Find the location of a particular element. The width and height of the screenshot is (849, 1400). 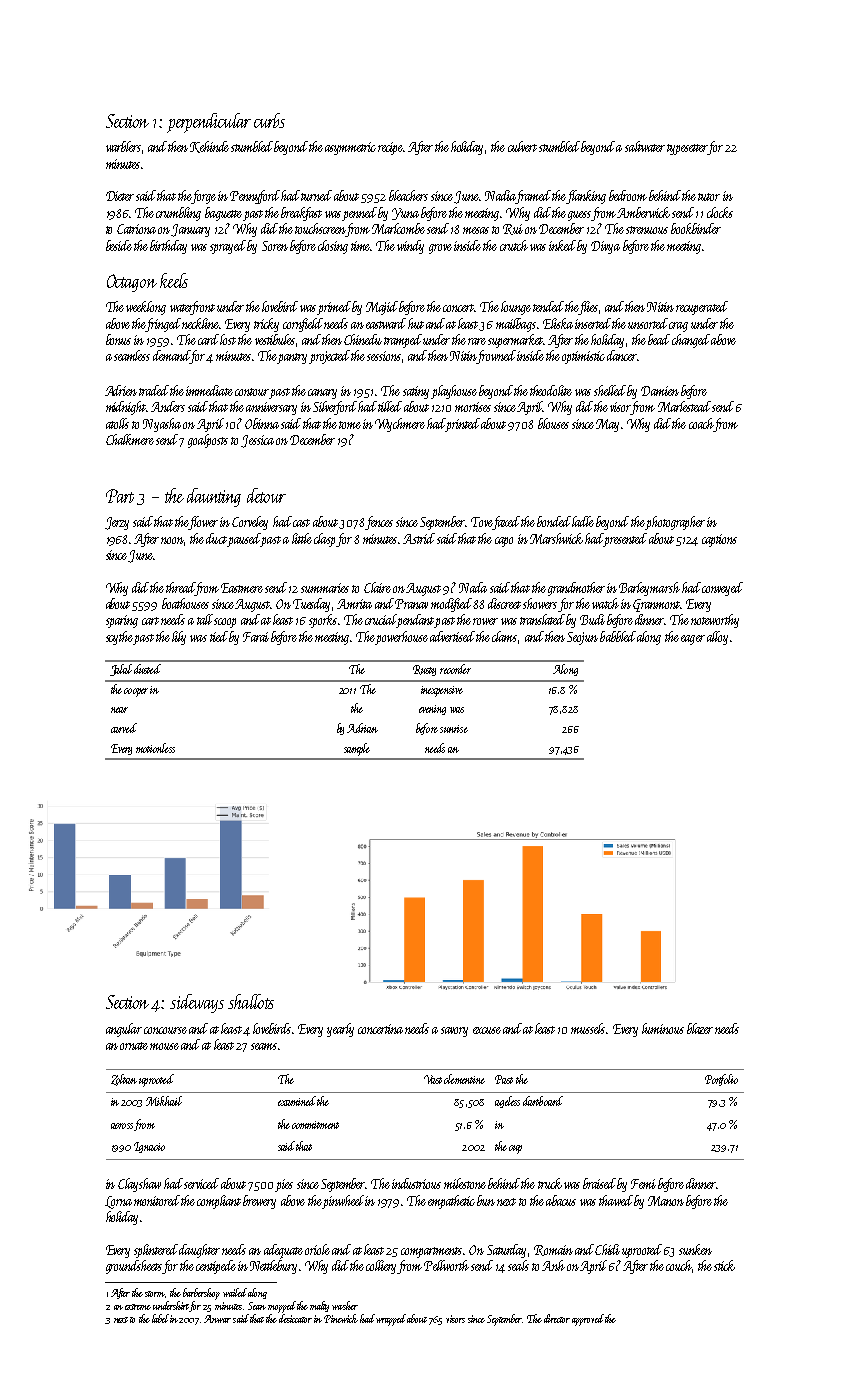

Octagon is located at coordinates (132, 283).
